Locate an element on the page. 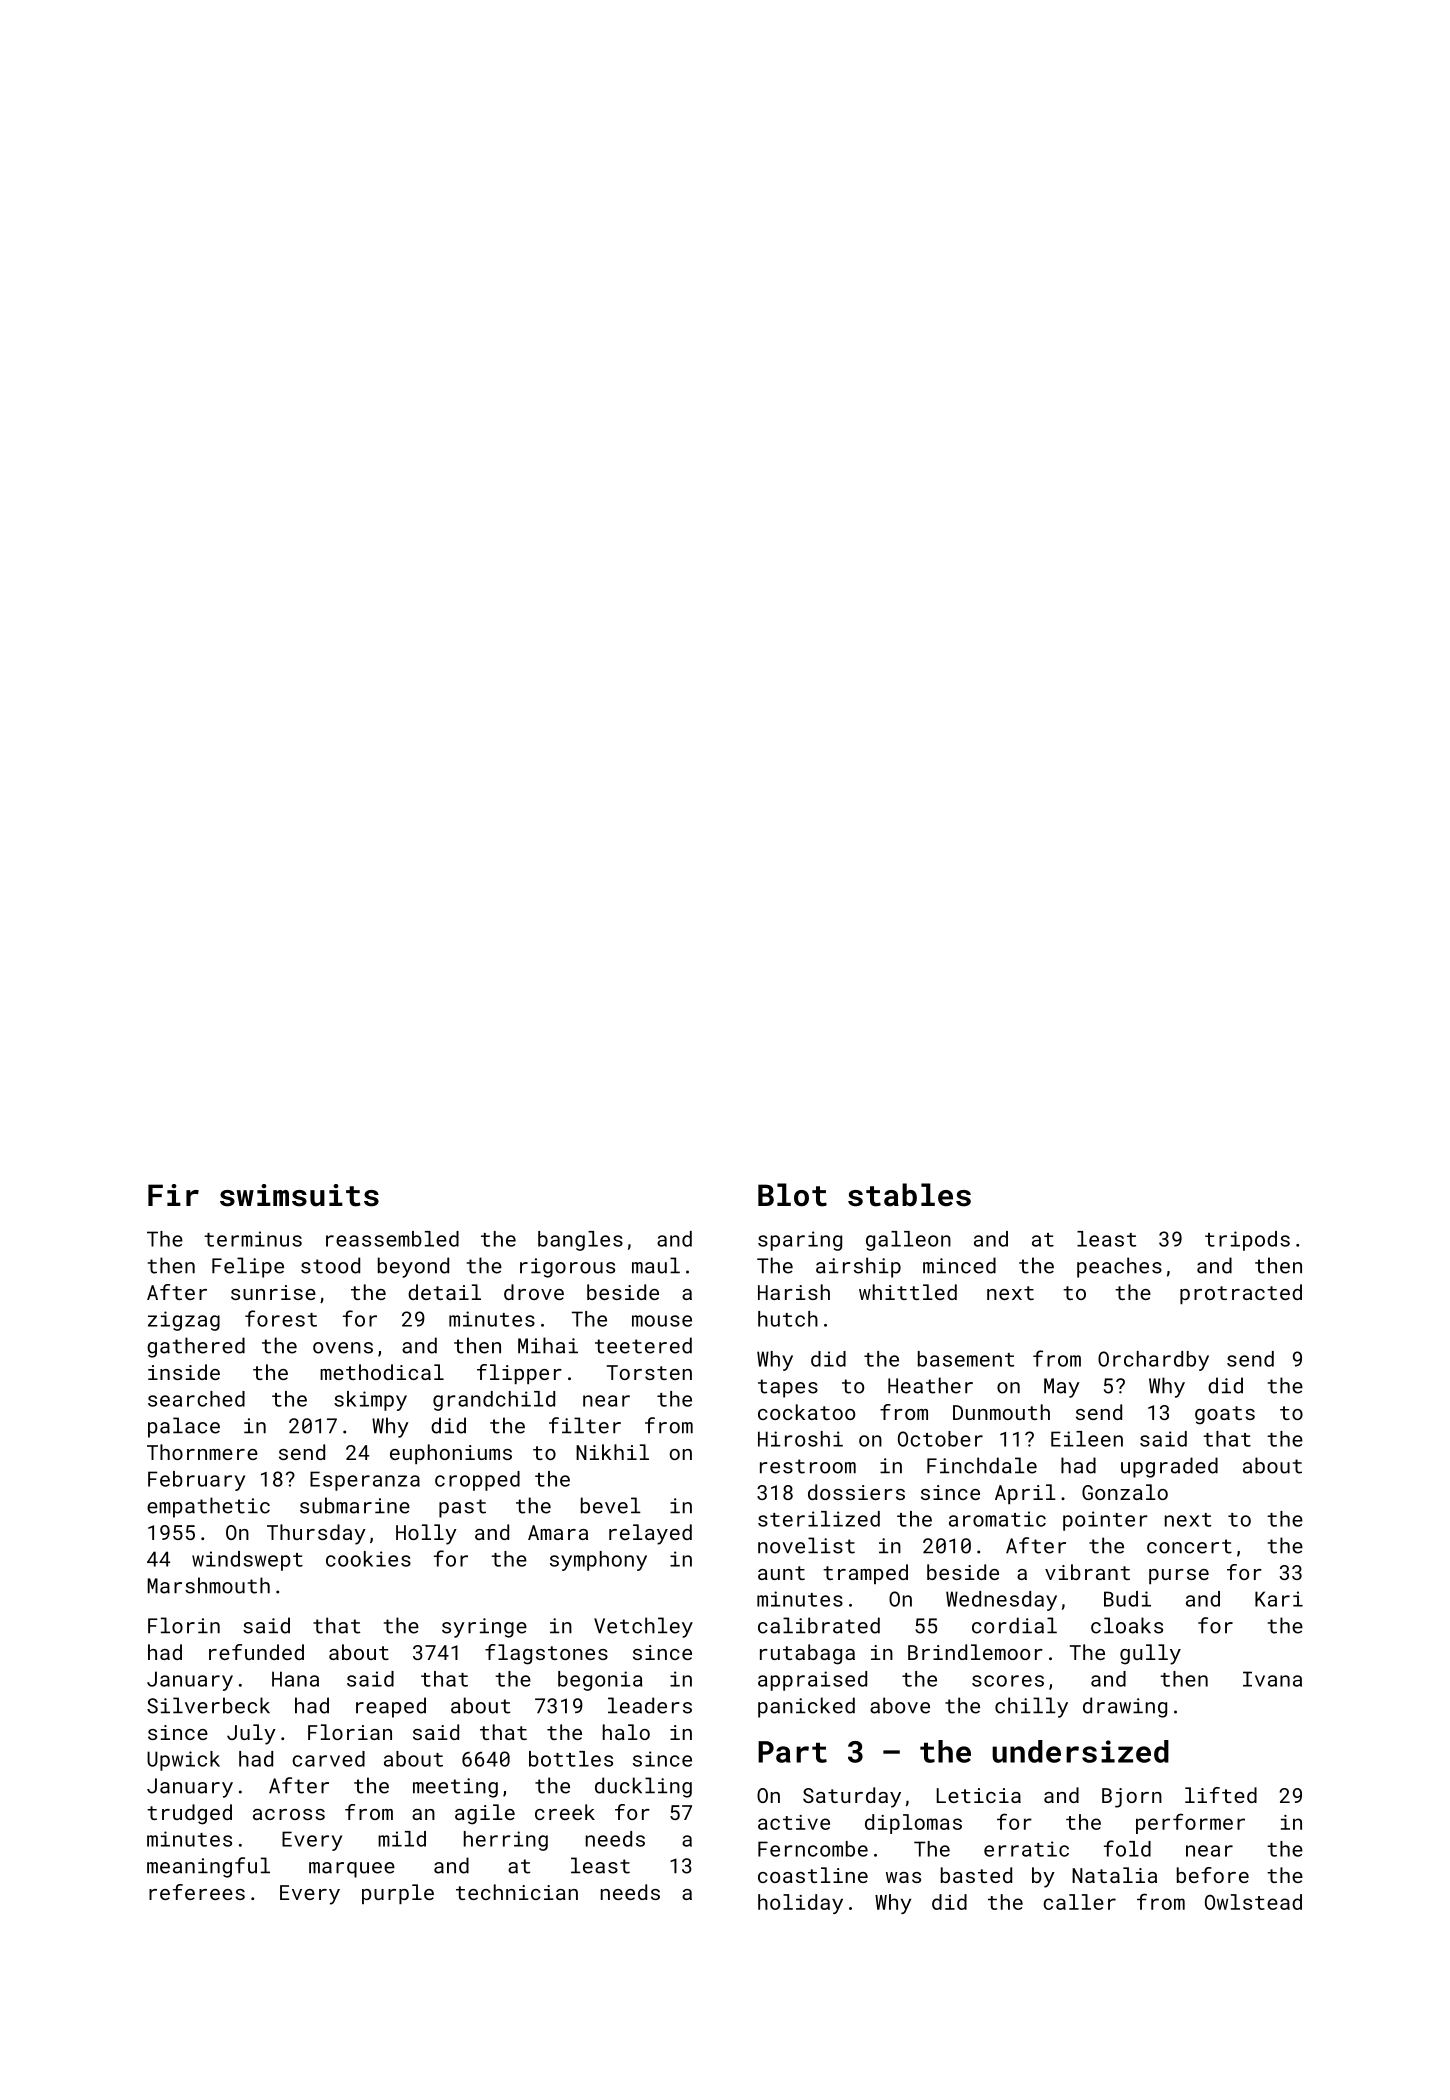  Part is located at coordinates (792, 1752).
